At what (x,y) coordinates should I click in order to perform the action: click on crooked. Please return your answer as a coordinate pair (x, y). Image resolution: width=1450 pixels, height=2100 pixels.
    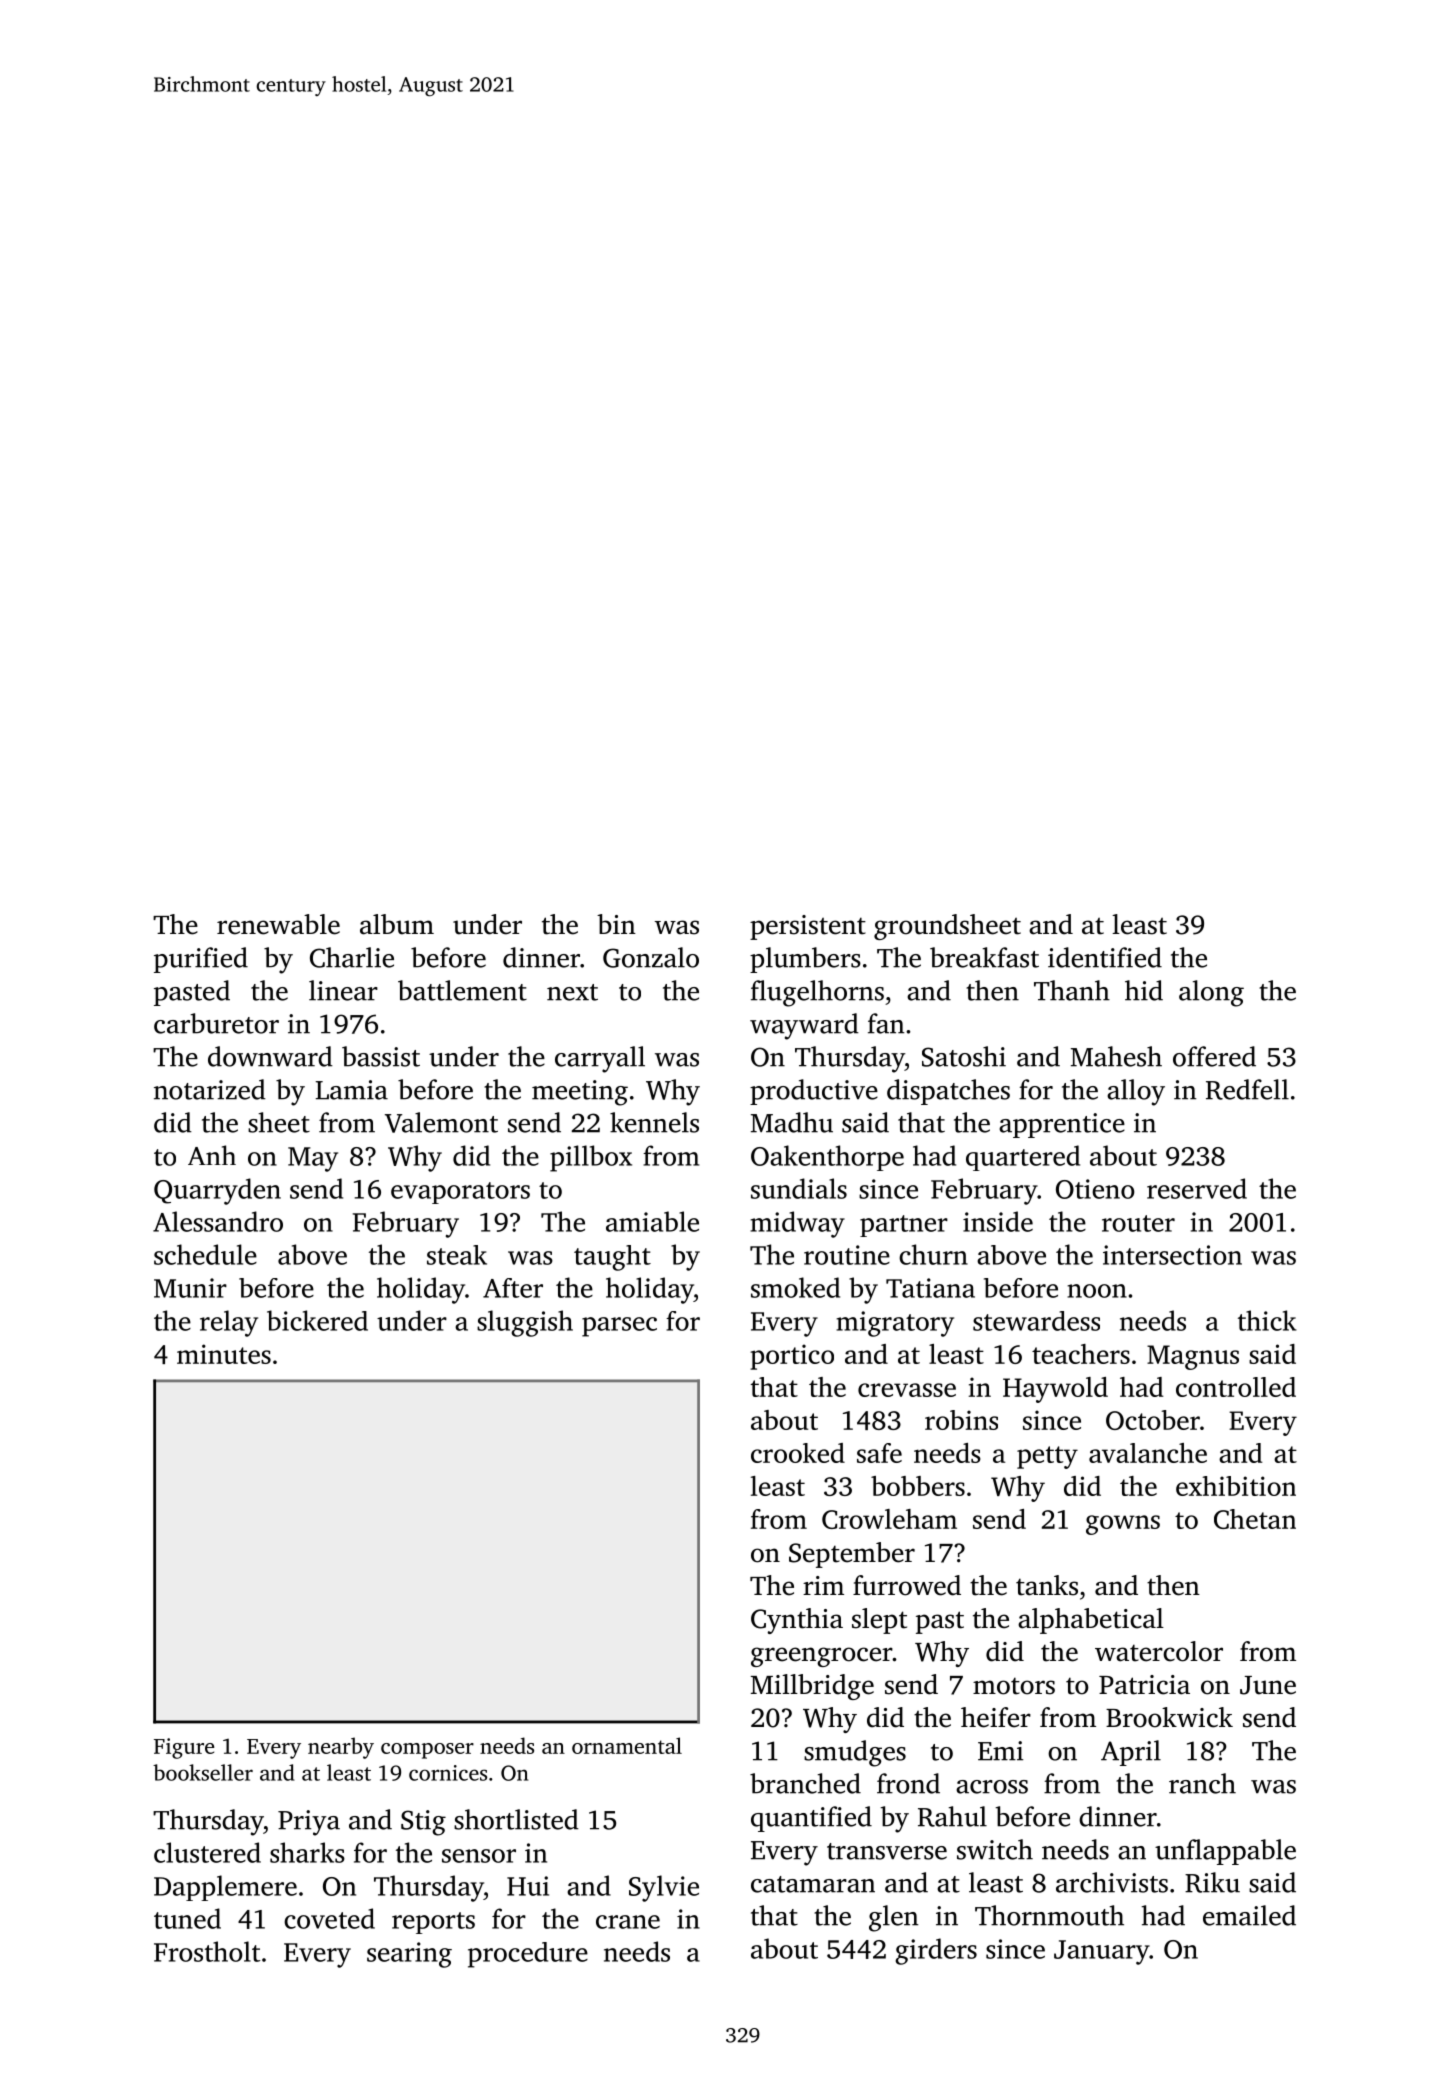
    Looking at the image, I should click on (798, 1453).
